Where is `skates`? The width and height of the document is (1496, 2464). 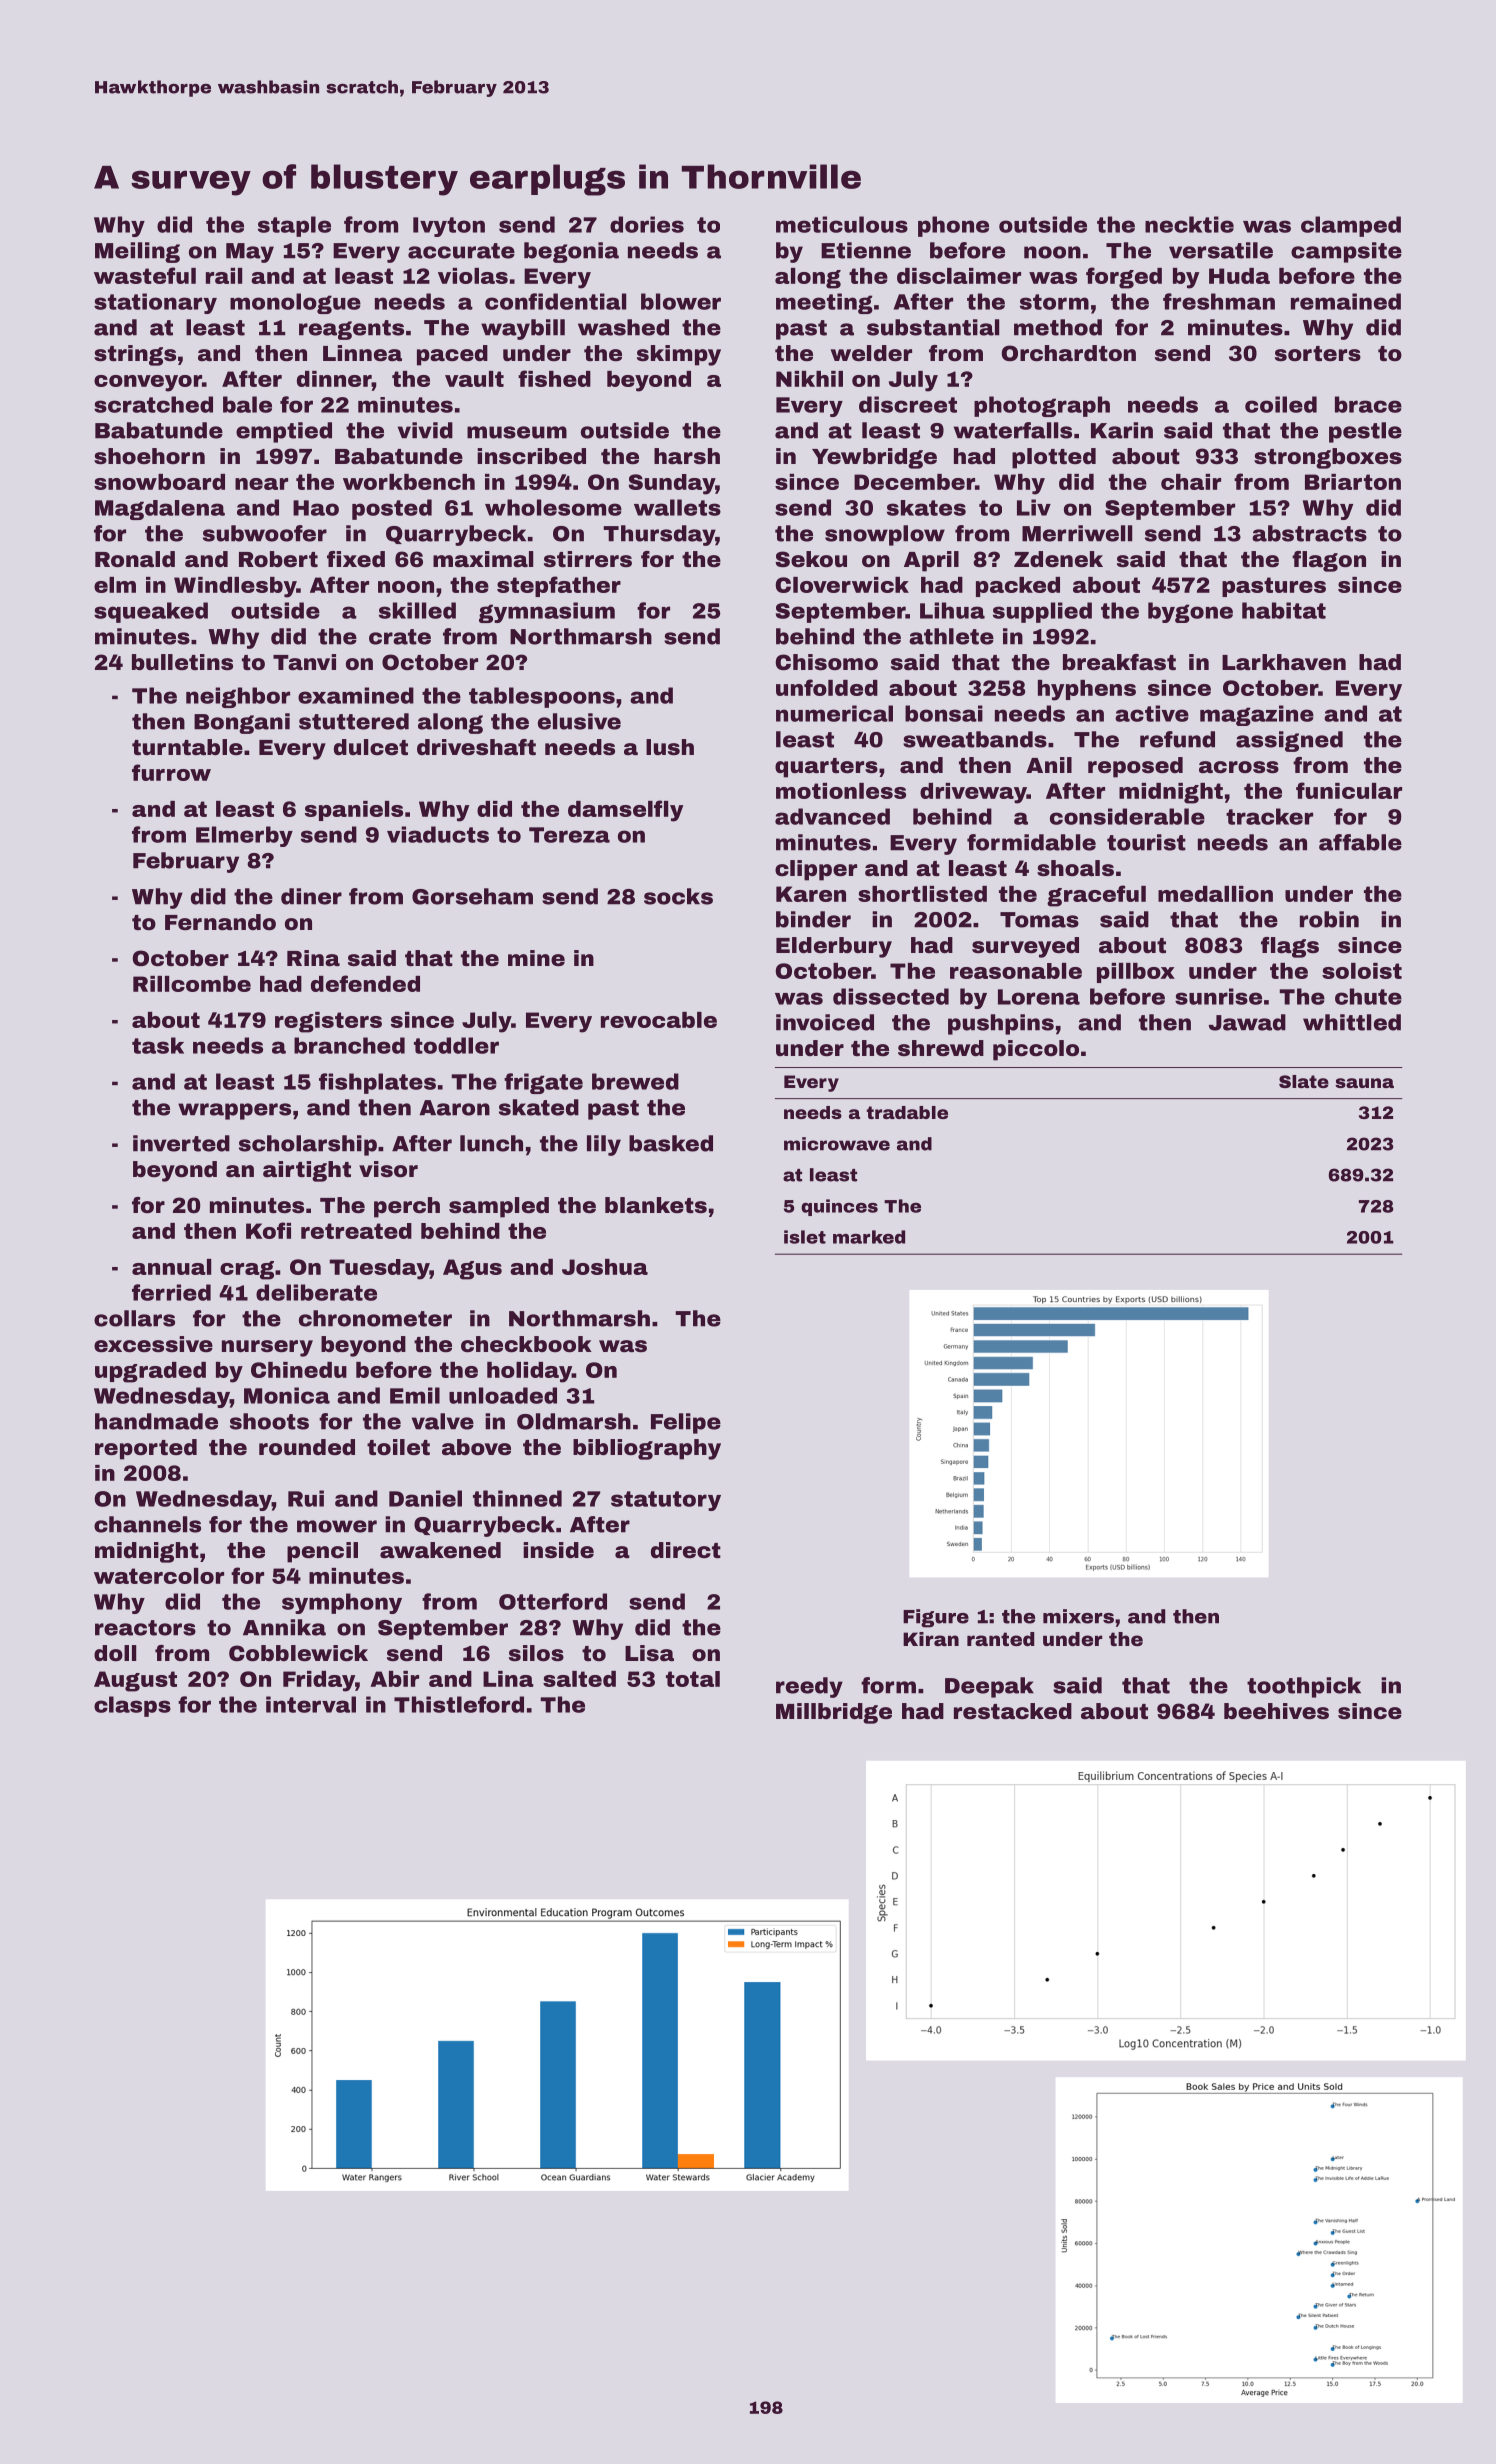
skates is located at coordinates (926, 508).
